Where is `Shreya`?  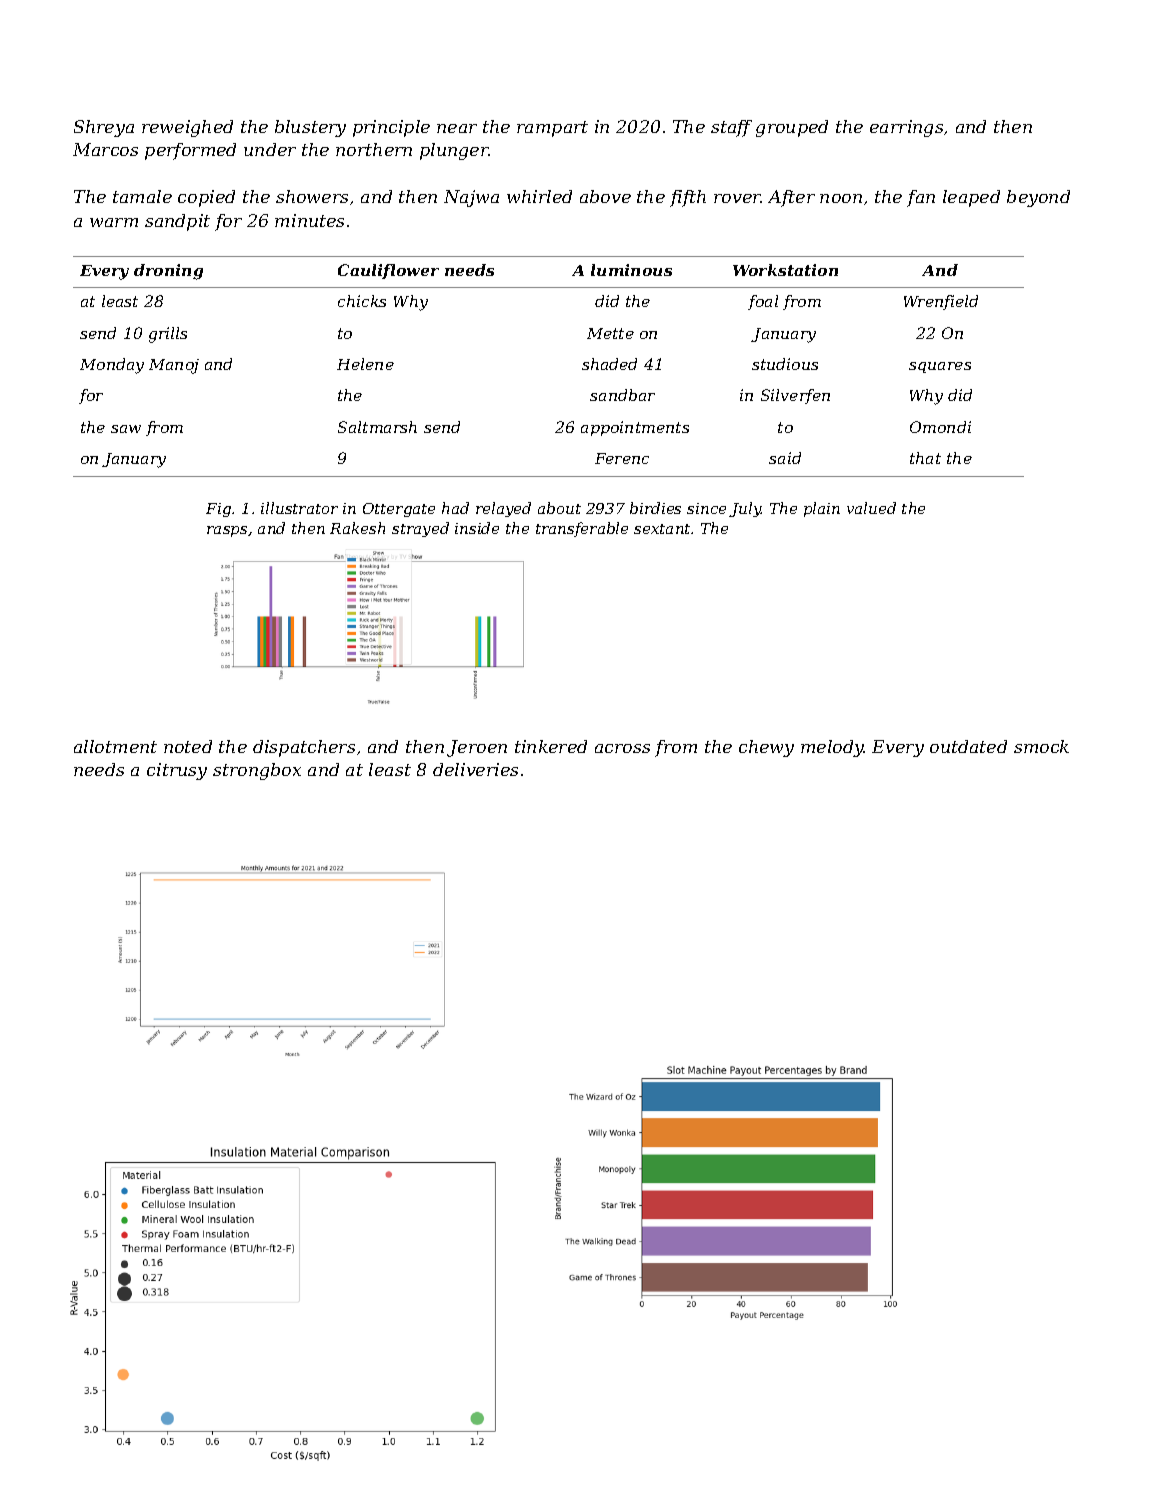 Shreya is located at coordinates (104, 128).
